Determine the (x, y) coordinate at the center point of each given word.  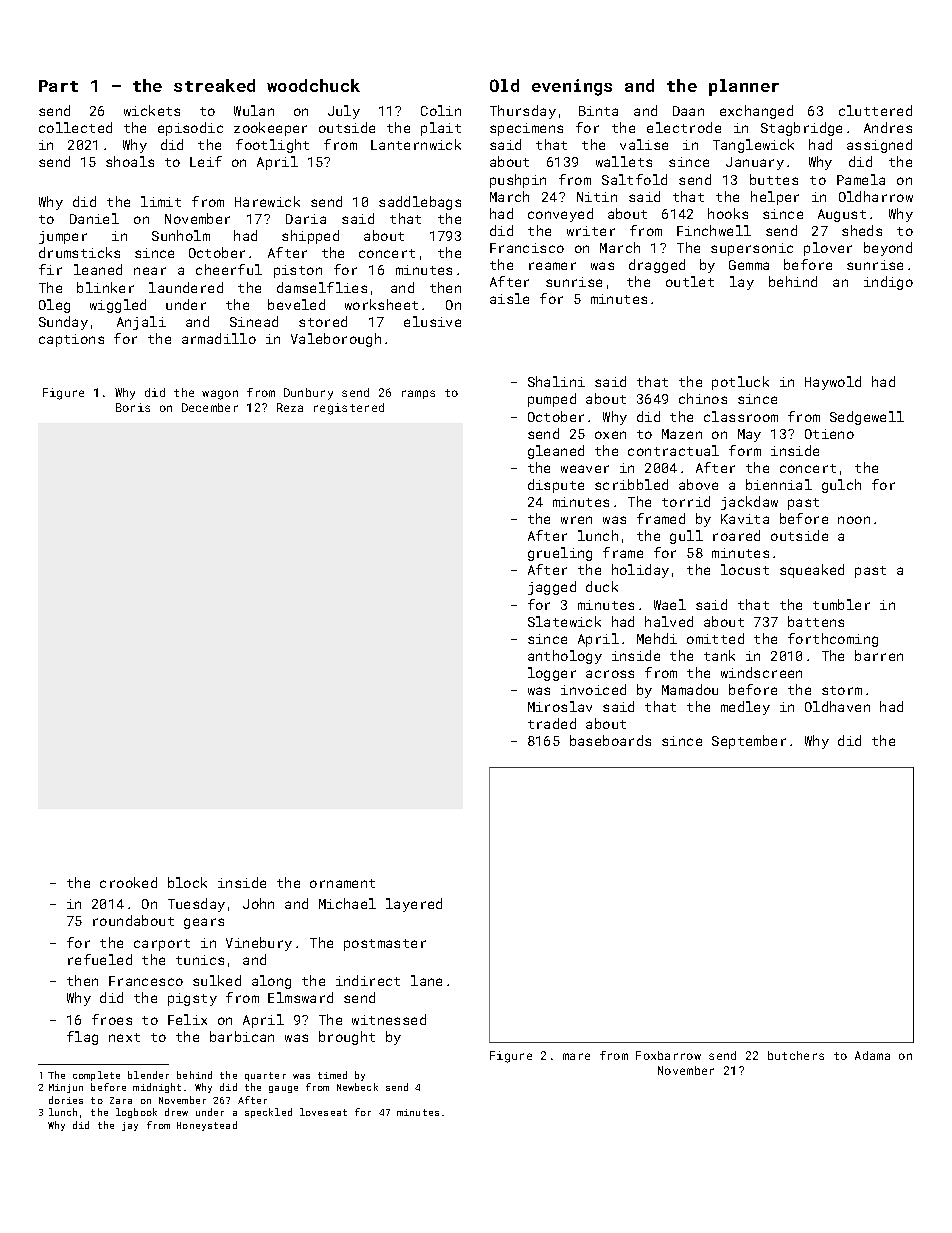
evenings (572, 87)
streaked (214, 85)
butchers (796, 1055)
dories (66, 1100)
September (749, 742)
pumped (552, 400)
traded (552, 723)
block (187, 882)
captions (71, 340)
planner (744, 87)
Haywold (833, 383)
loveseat (323, 1112)
